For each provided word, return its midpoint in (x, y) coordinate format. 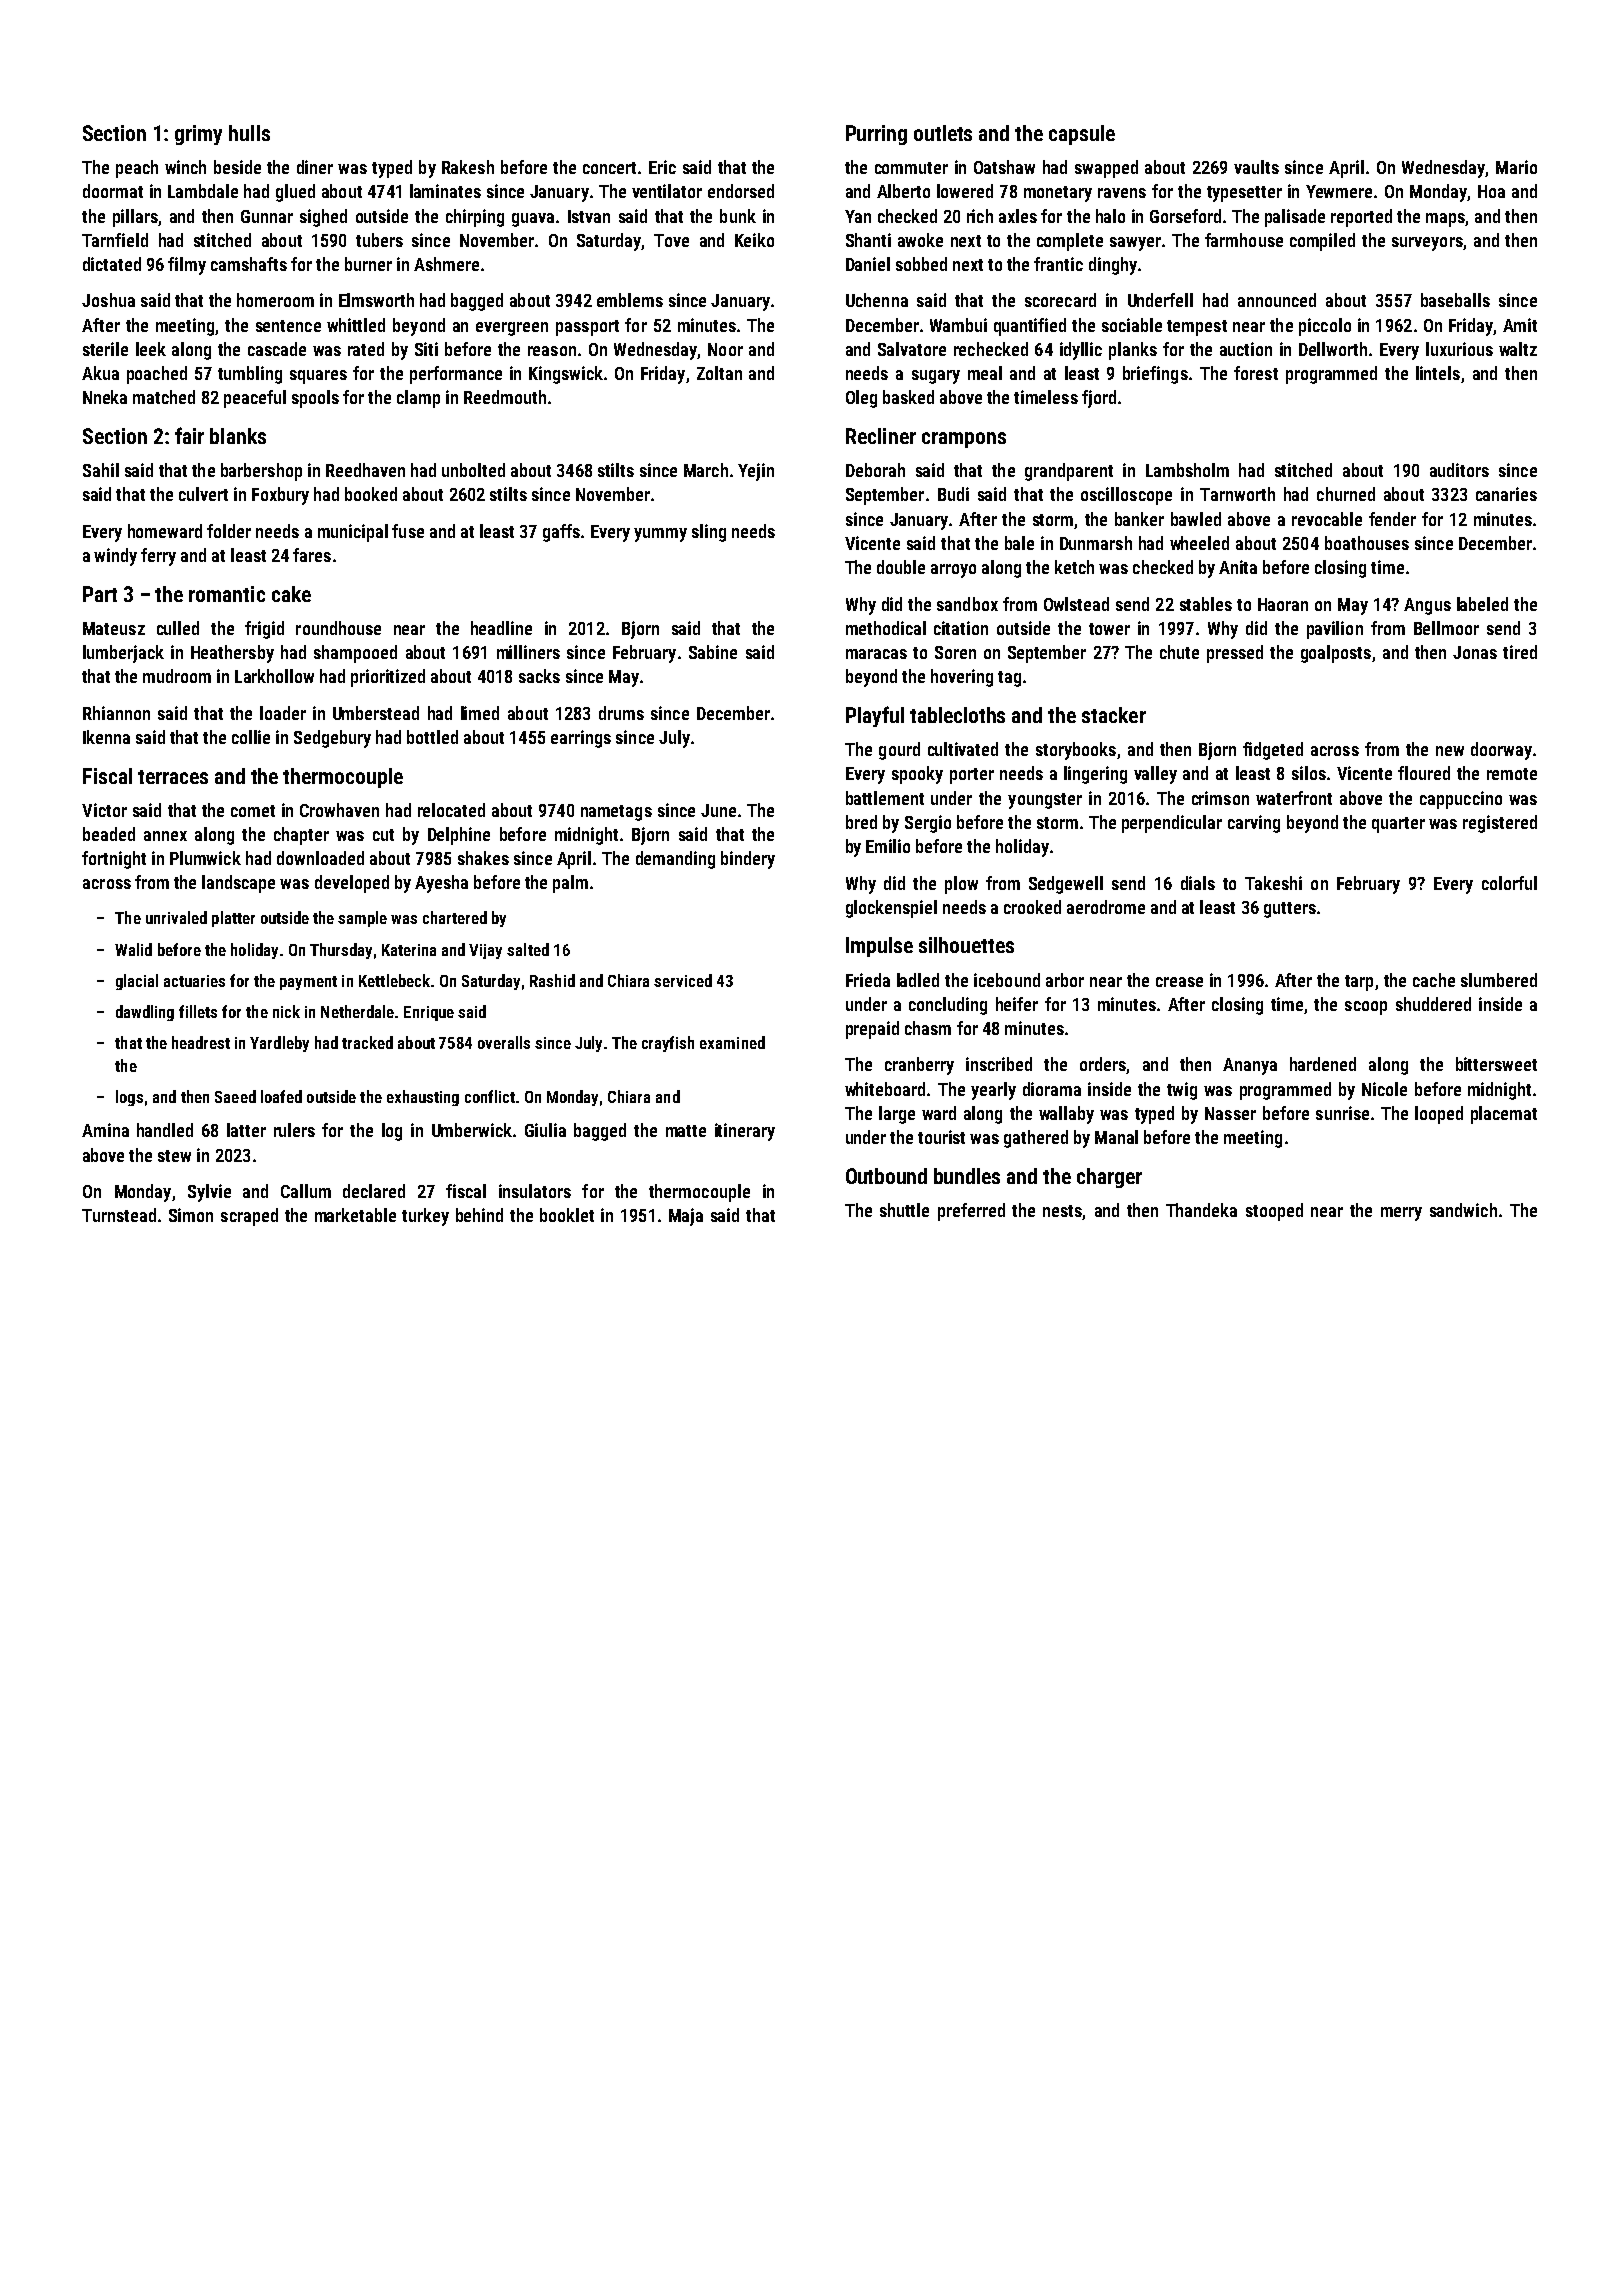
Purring (876, 135)
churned (1346, 494)
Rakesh (468, 167)
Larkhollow (274, 676)
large (897, 1115)
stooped (1274, 1212)
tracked (367, 1042)
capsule (1082, 135)
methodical (886, 628)
